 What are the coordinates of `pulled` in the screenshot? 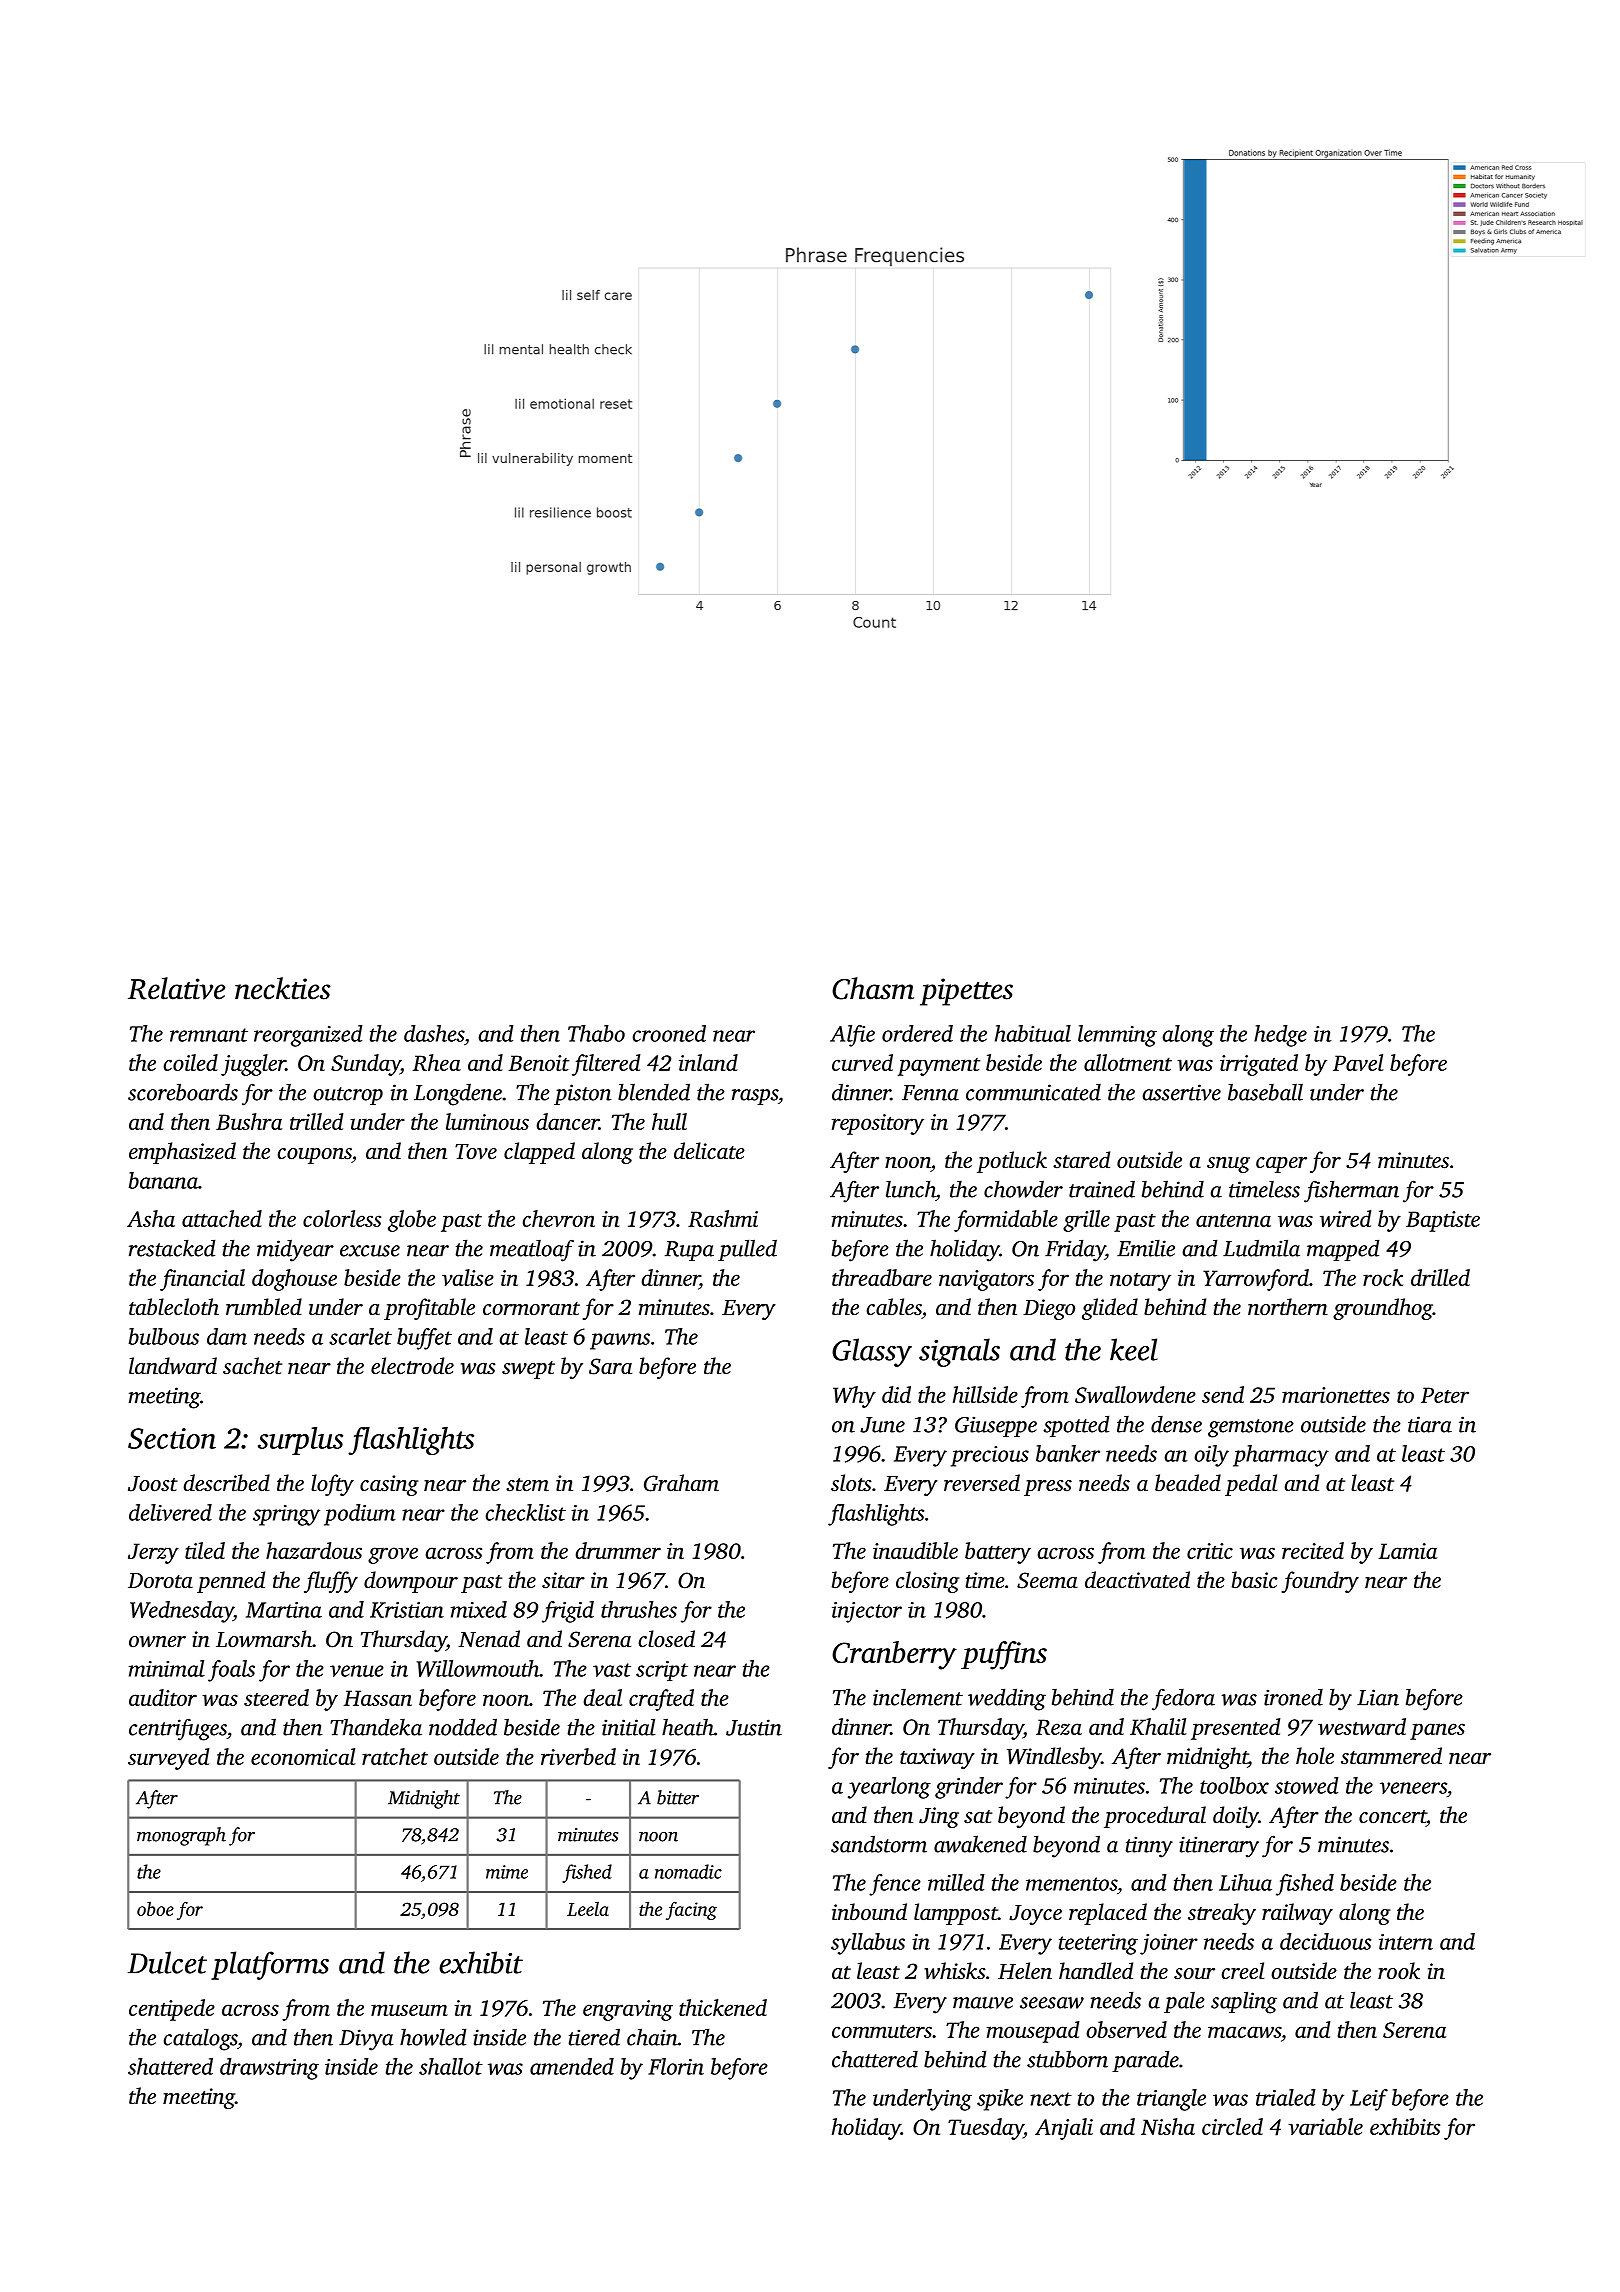 It's located at (747, 1250).
